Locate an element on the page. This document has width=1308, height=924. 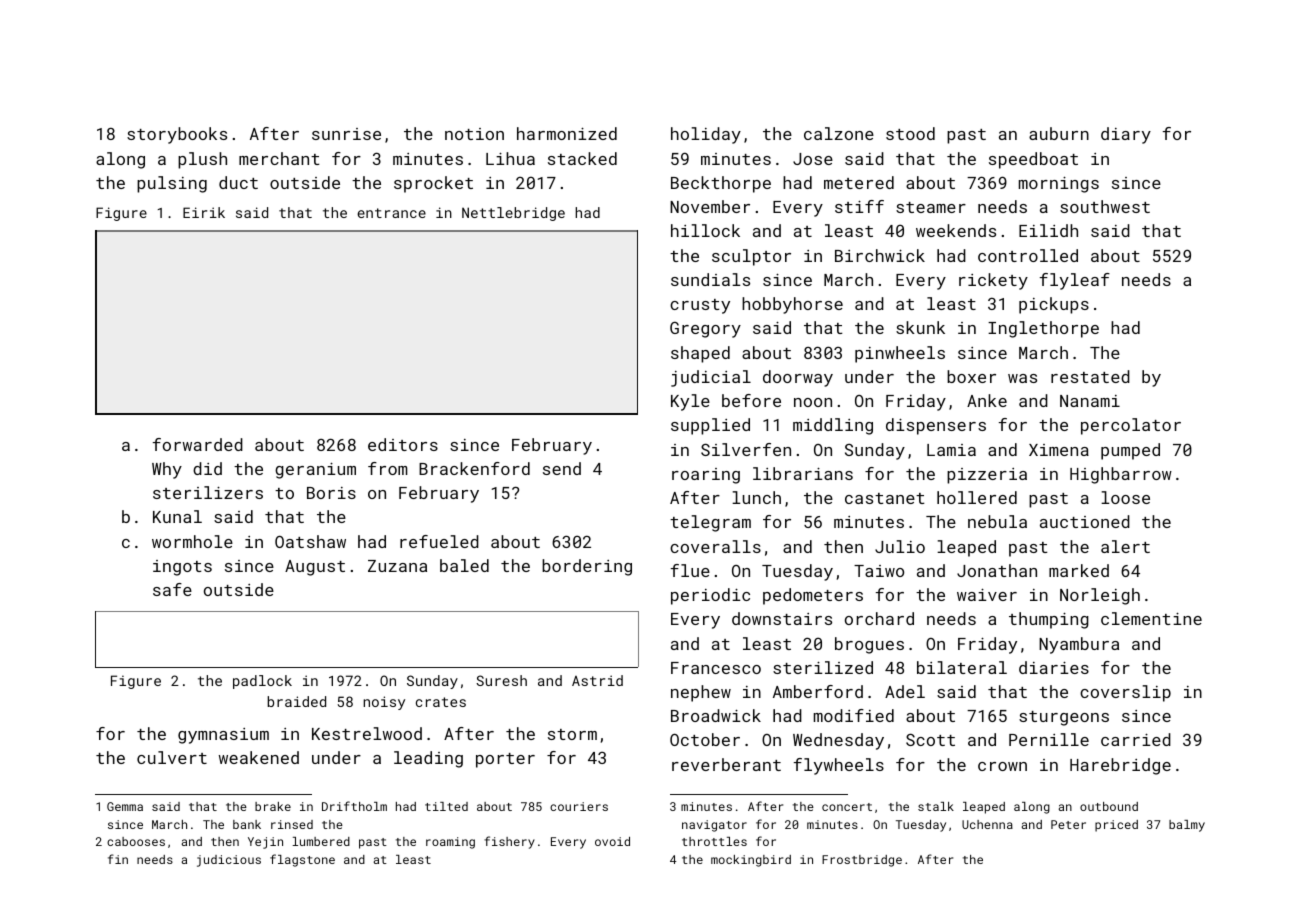
padlock is located at coordinates (262, 682).
